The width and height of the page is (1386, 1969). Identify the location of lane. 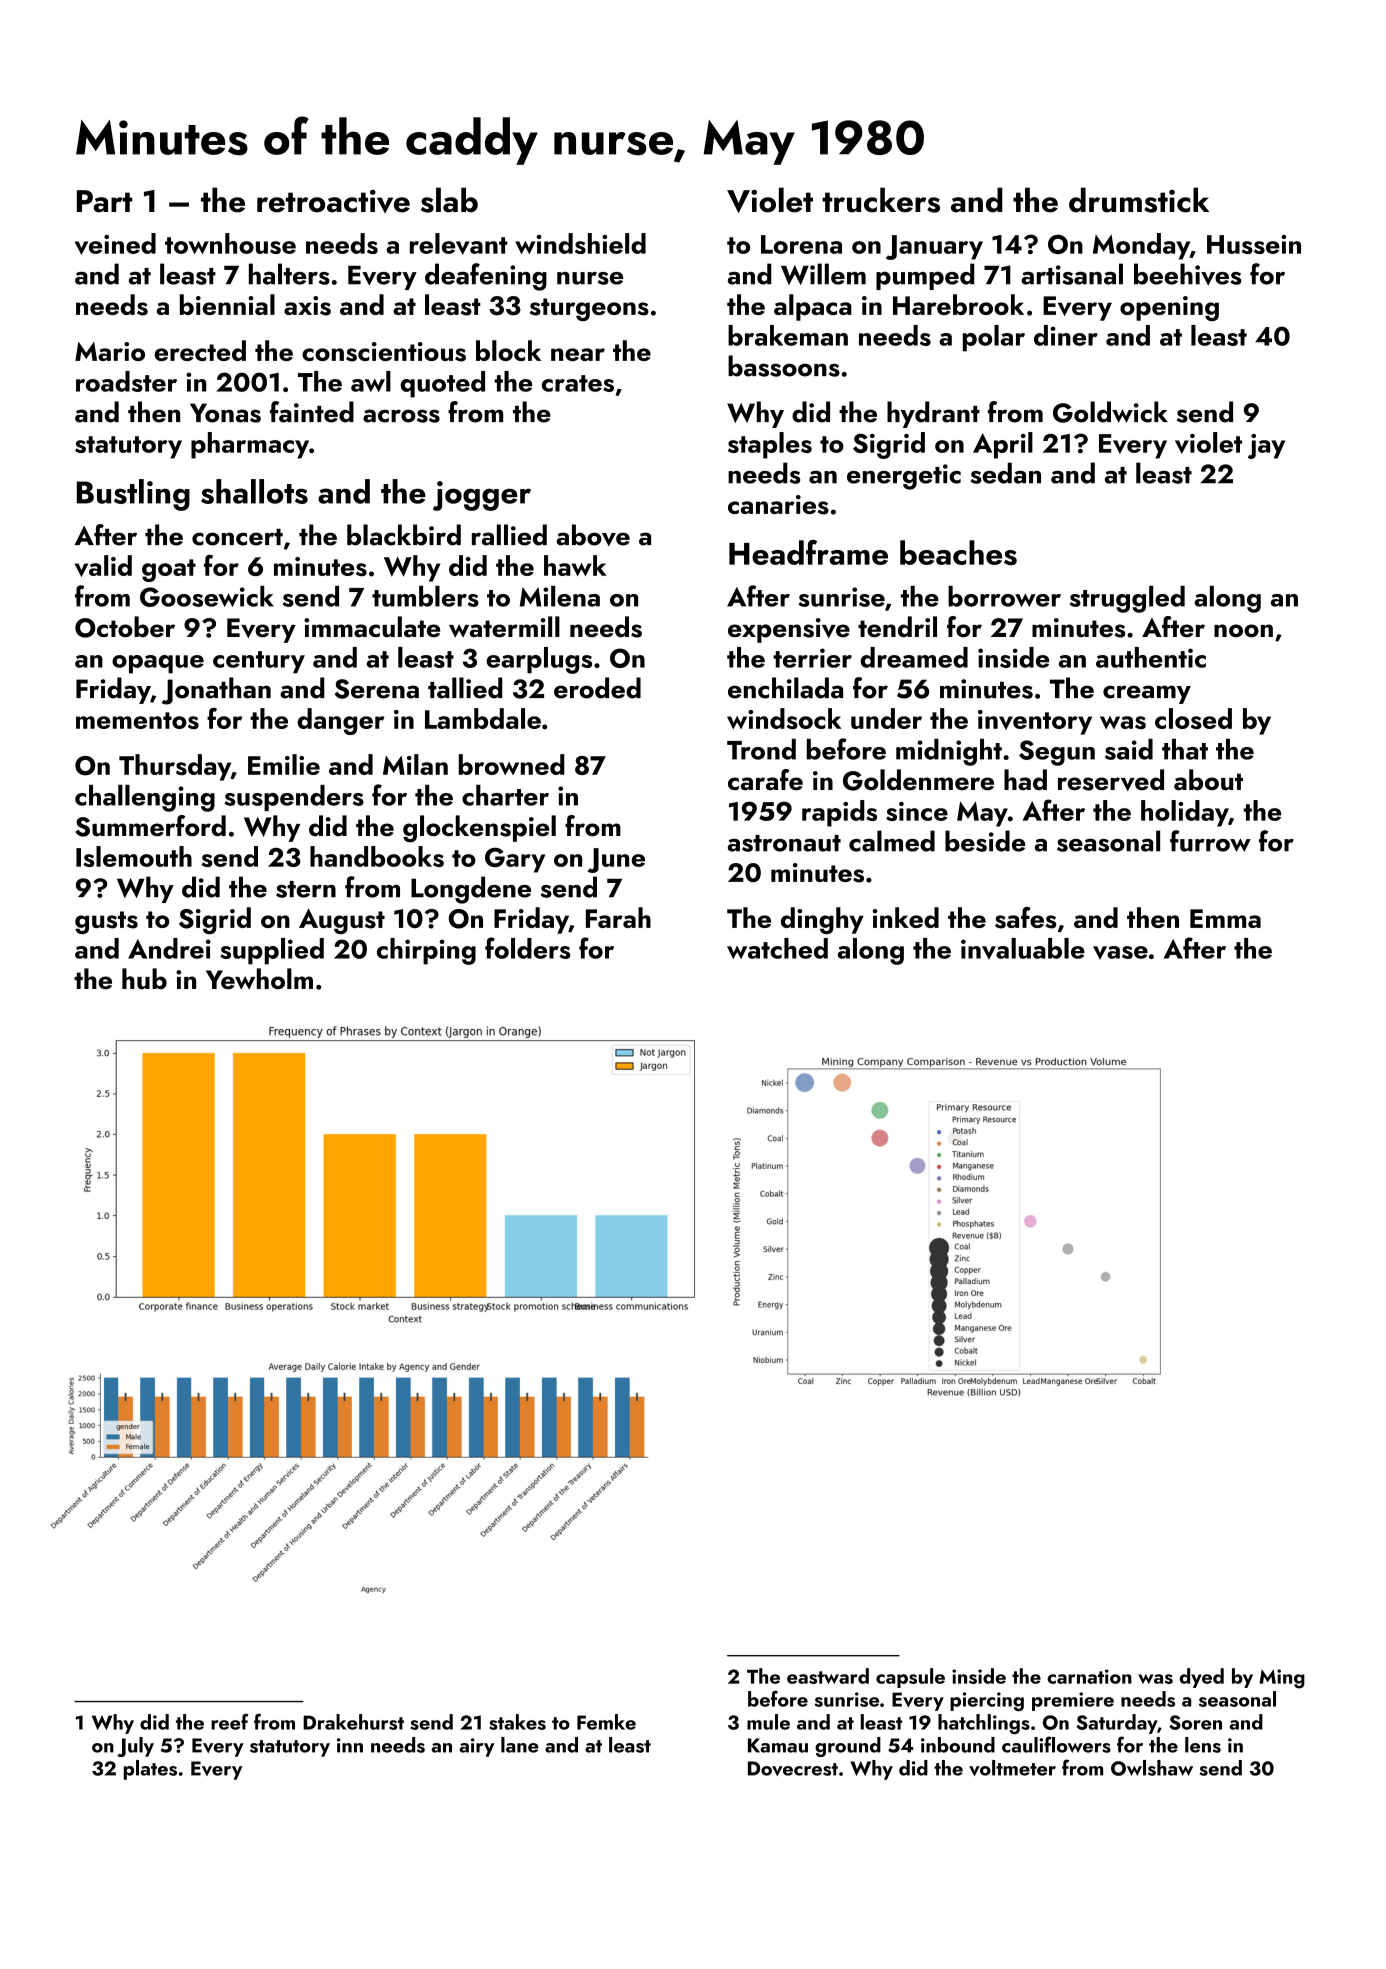
(520, 1745).
